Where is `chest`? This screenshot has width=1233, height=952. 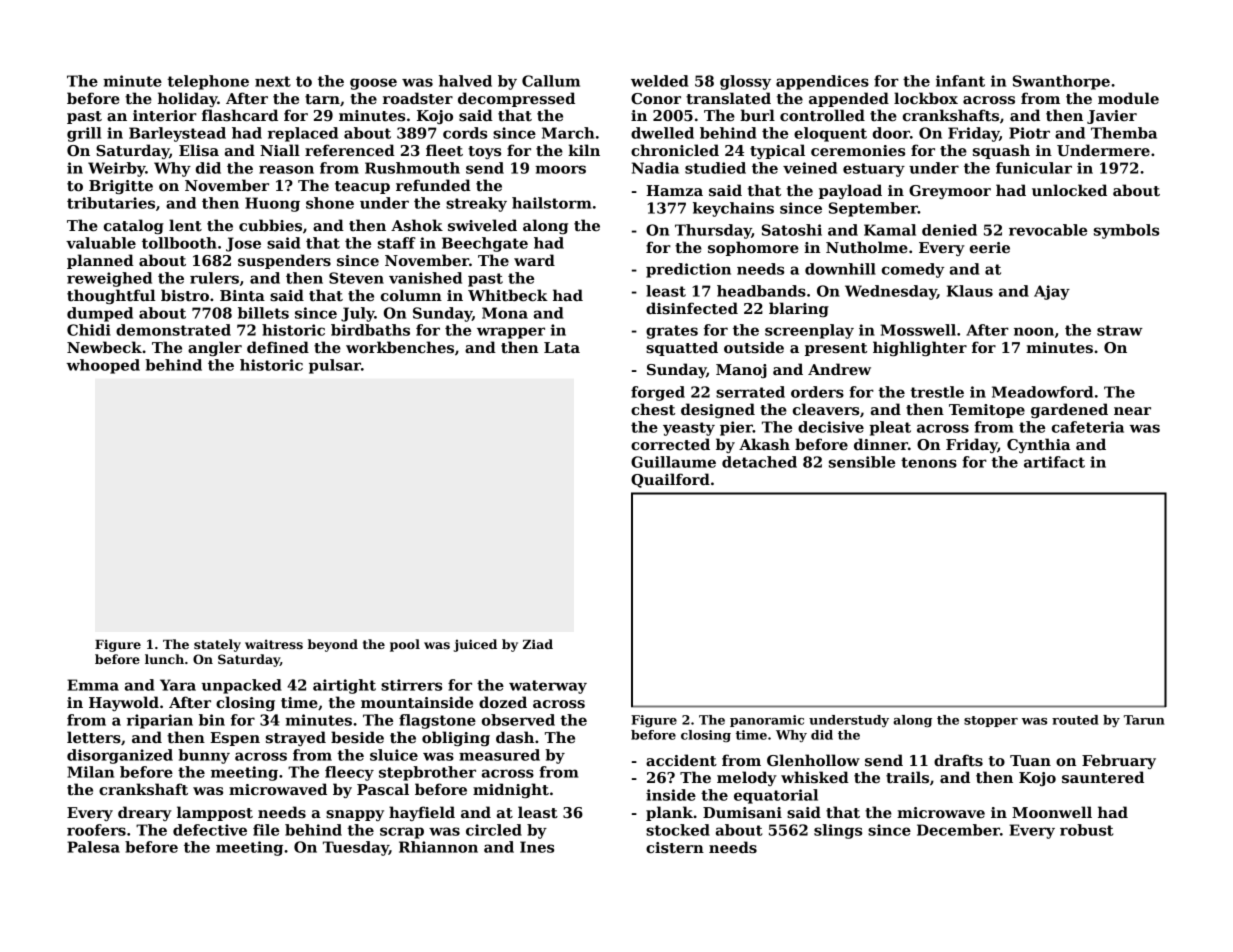 chest is located at coordinates (653, 409).
